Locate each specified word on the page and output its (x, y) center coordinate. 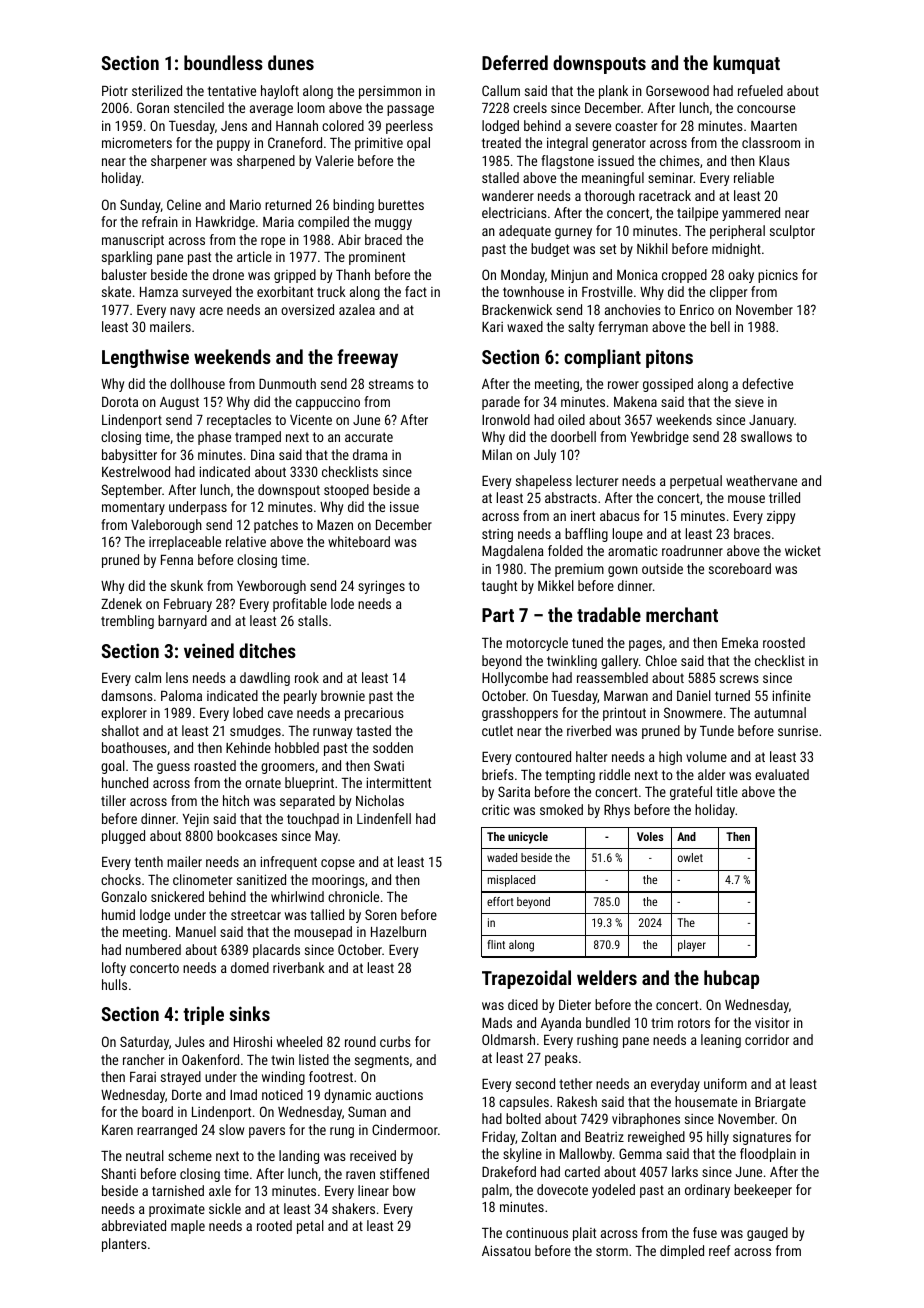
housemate (706, 1101)
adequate (525, 232)
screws (739, 679)
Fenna (177, 560)
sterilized (157, 90)
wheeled (299, 1041)
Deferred (515, 62)
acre (211, 311)
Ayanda (561, 1024)
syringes (381, 587)
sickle (225, 1208)
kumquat (746, 64)
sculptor (792, 232)
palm (495, 1191)
